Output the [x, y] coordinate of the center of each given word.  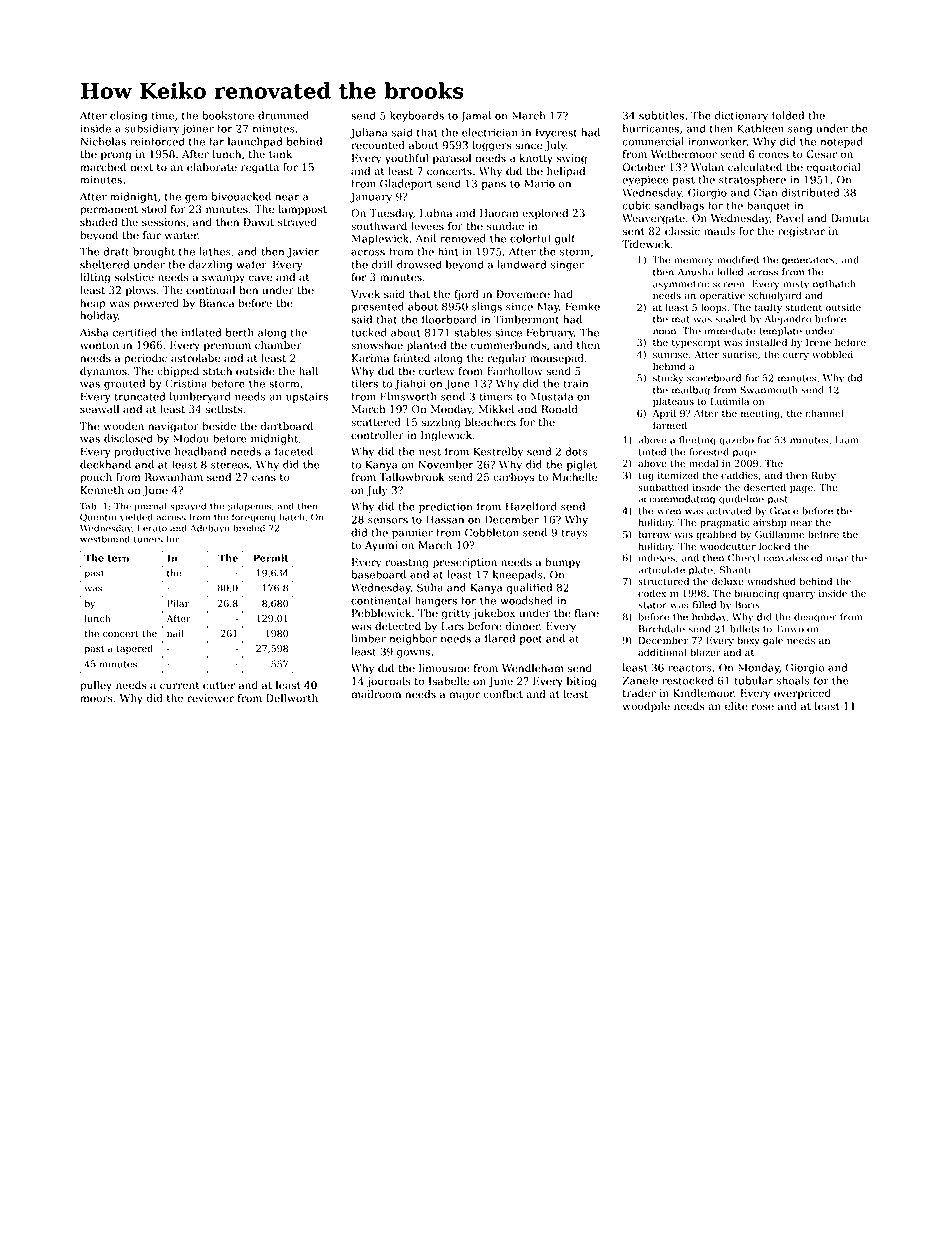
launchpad [255, 142]
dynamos [103, 372]
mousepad [557, 359]
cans [264, 478]
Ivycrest [556, 133]
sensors [388, 521]
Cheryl [744, 559]
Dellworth [292, 698]
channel [824, 413]
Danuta [850, 218]
